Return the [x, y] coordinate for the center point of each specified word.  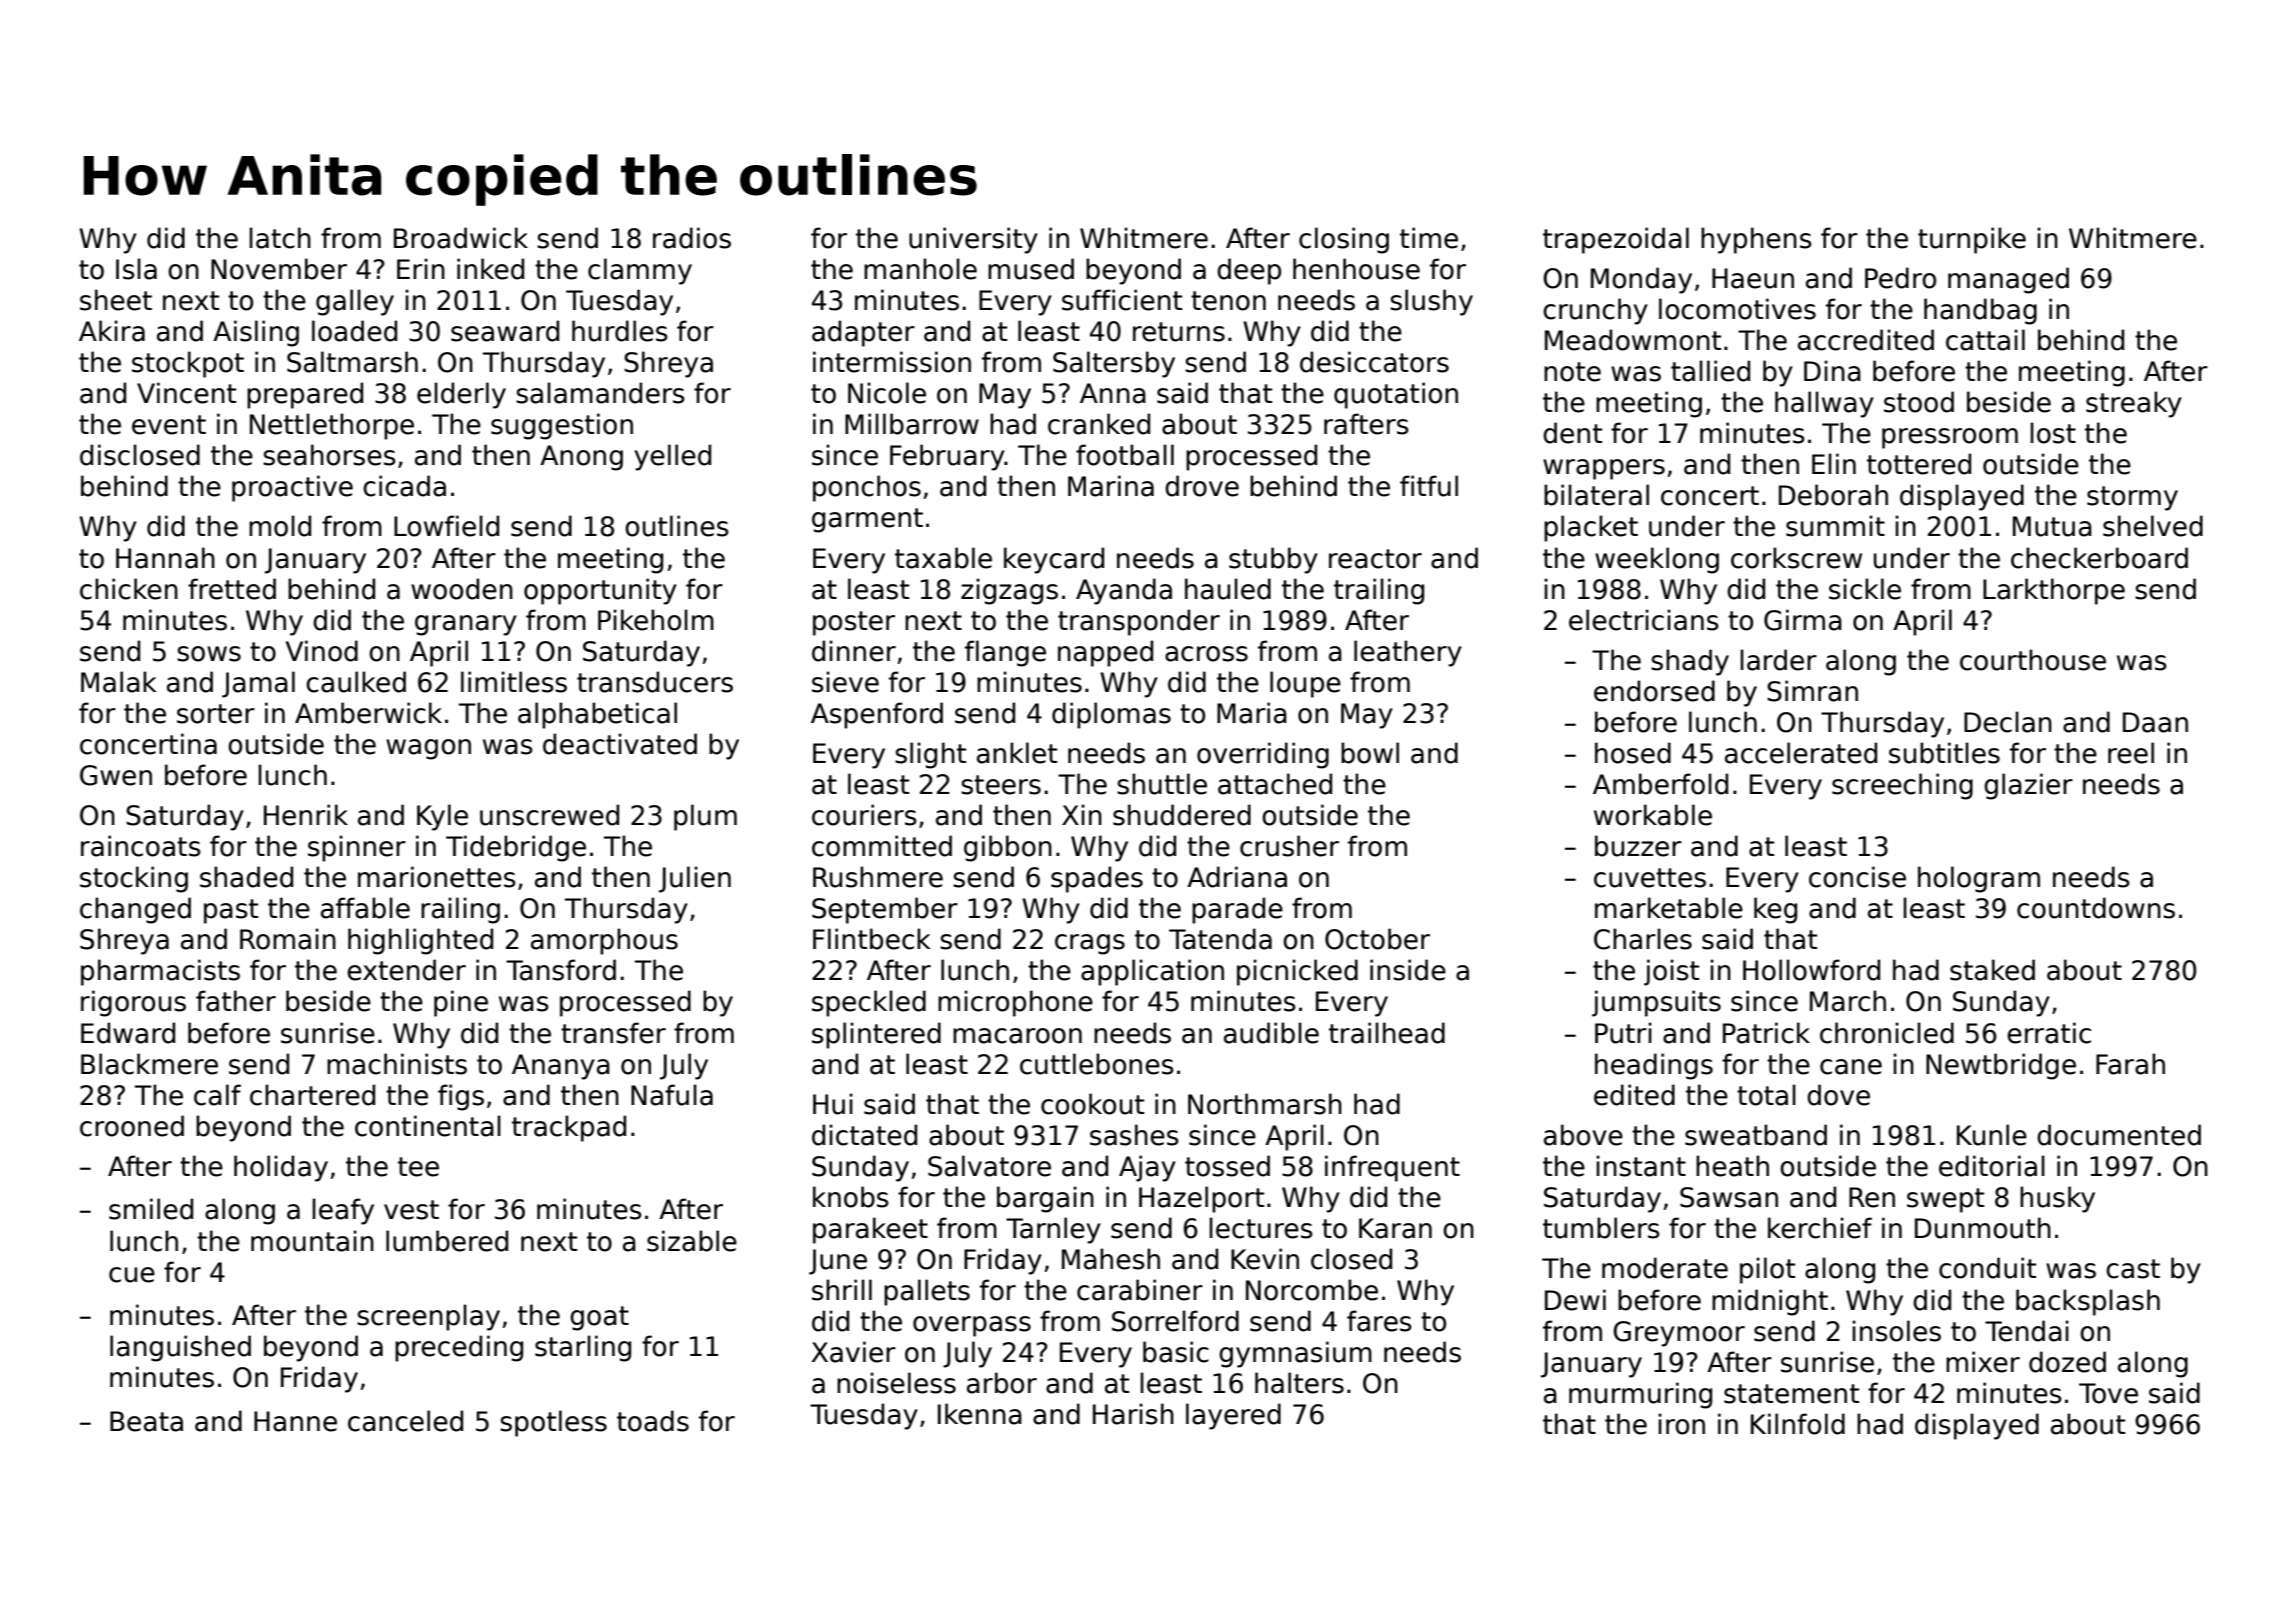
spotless [553, 1423]
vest [411, 1210]
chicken [129, 589]
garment [867, 520]
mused [1031, 269]
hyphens [1756, 240]
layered [1233, 1416]
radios [692, 238]
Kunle [1992, 1135]
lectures [1261, 1228]
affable [365, 908]
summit [1835, 526]
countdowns [2096, 908]
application [1152, 972]
